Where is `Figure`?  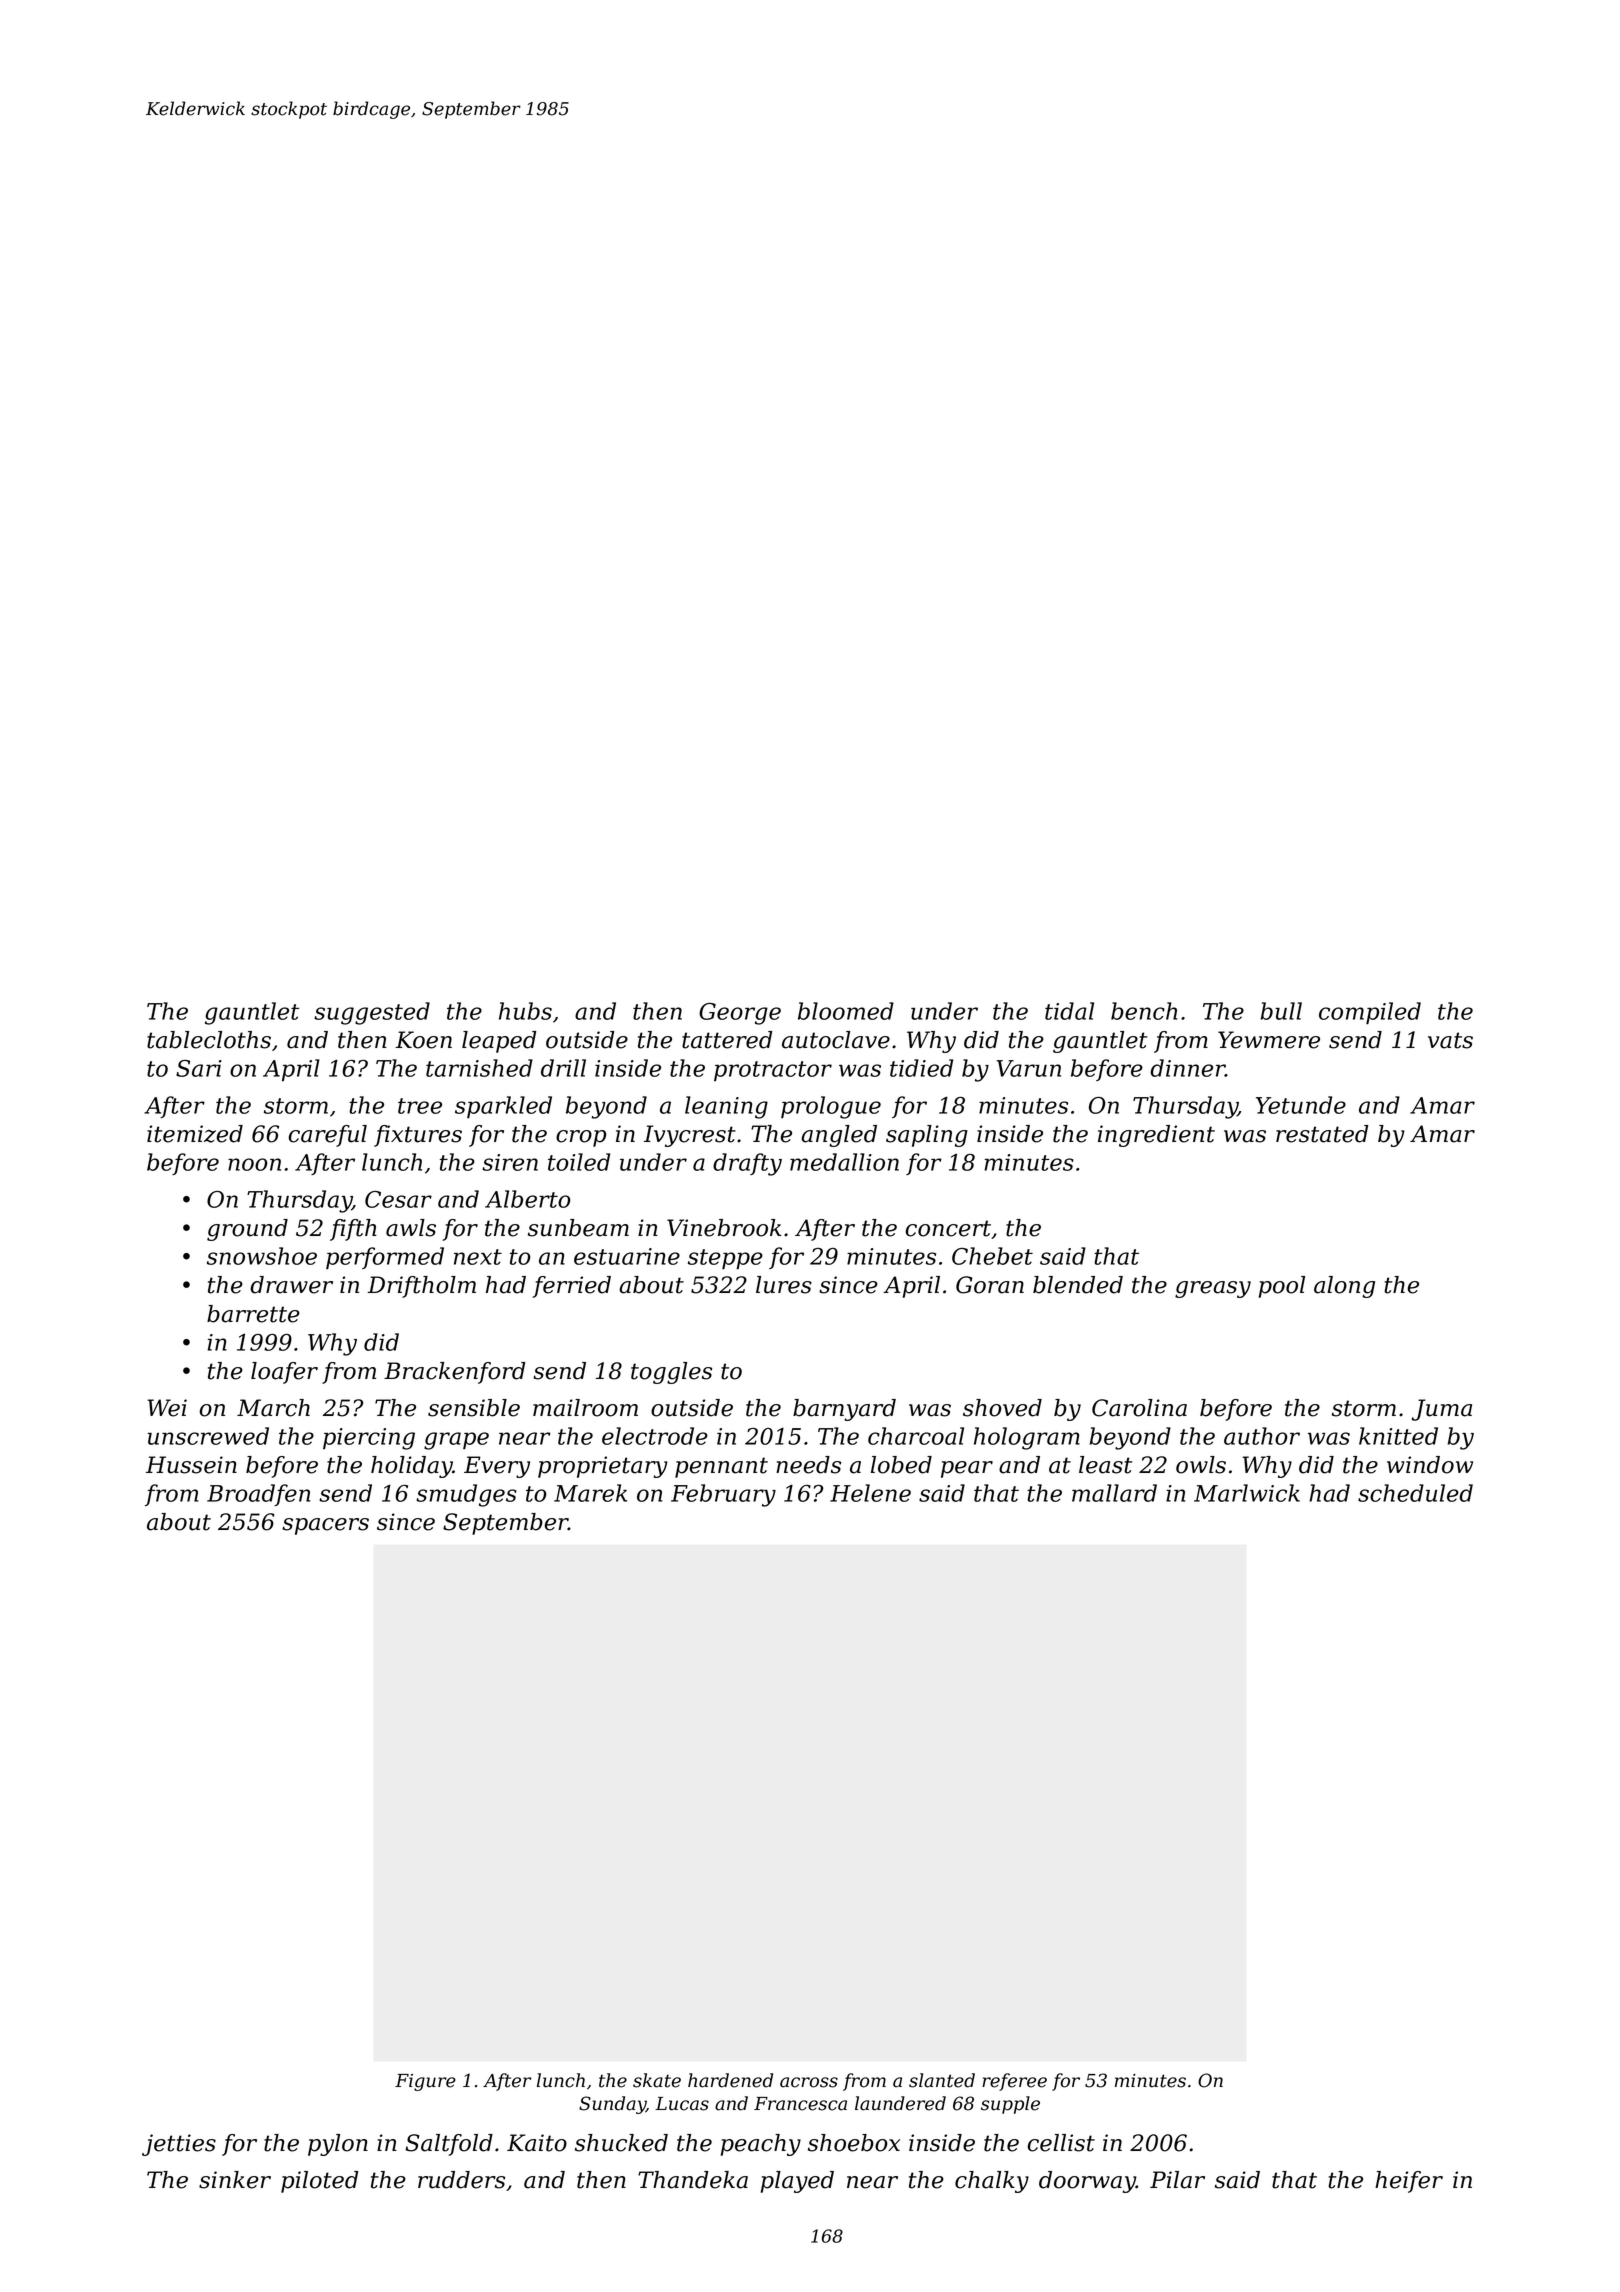
Figure is located at coordinates (425, 2082).
